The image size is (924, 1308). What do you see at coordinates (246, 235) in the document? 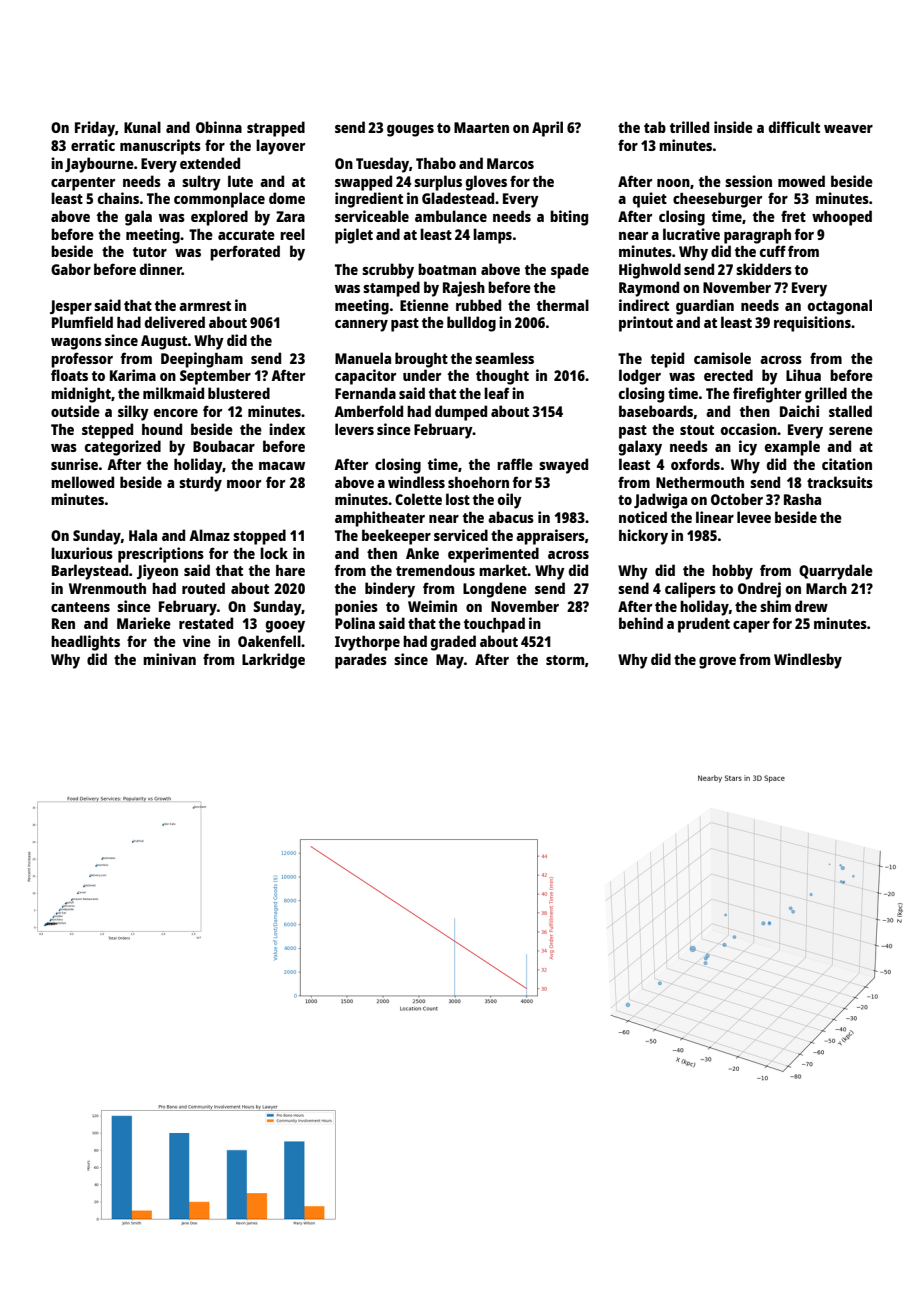
I see `accurate` at bounding box center [246, 235].
